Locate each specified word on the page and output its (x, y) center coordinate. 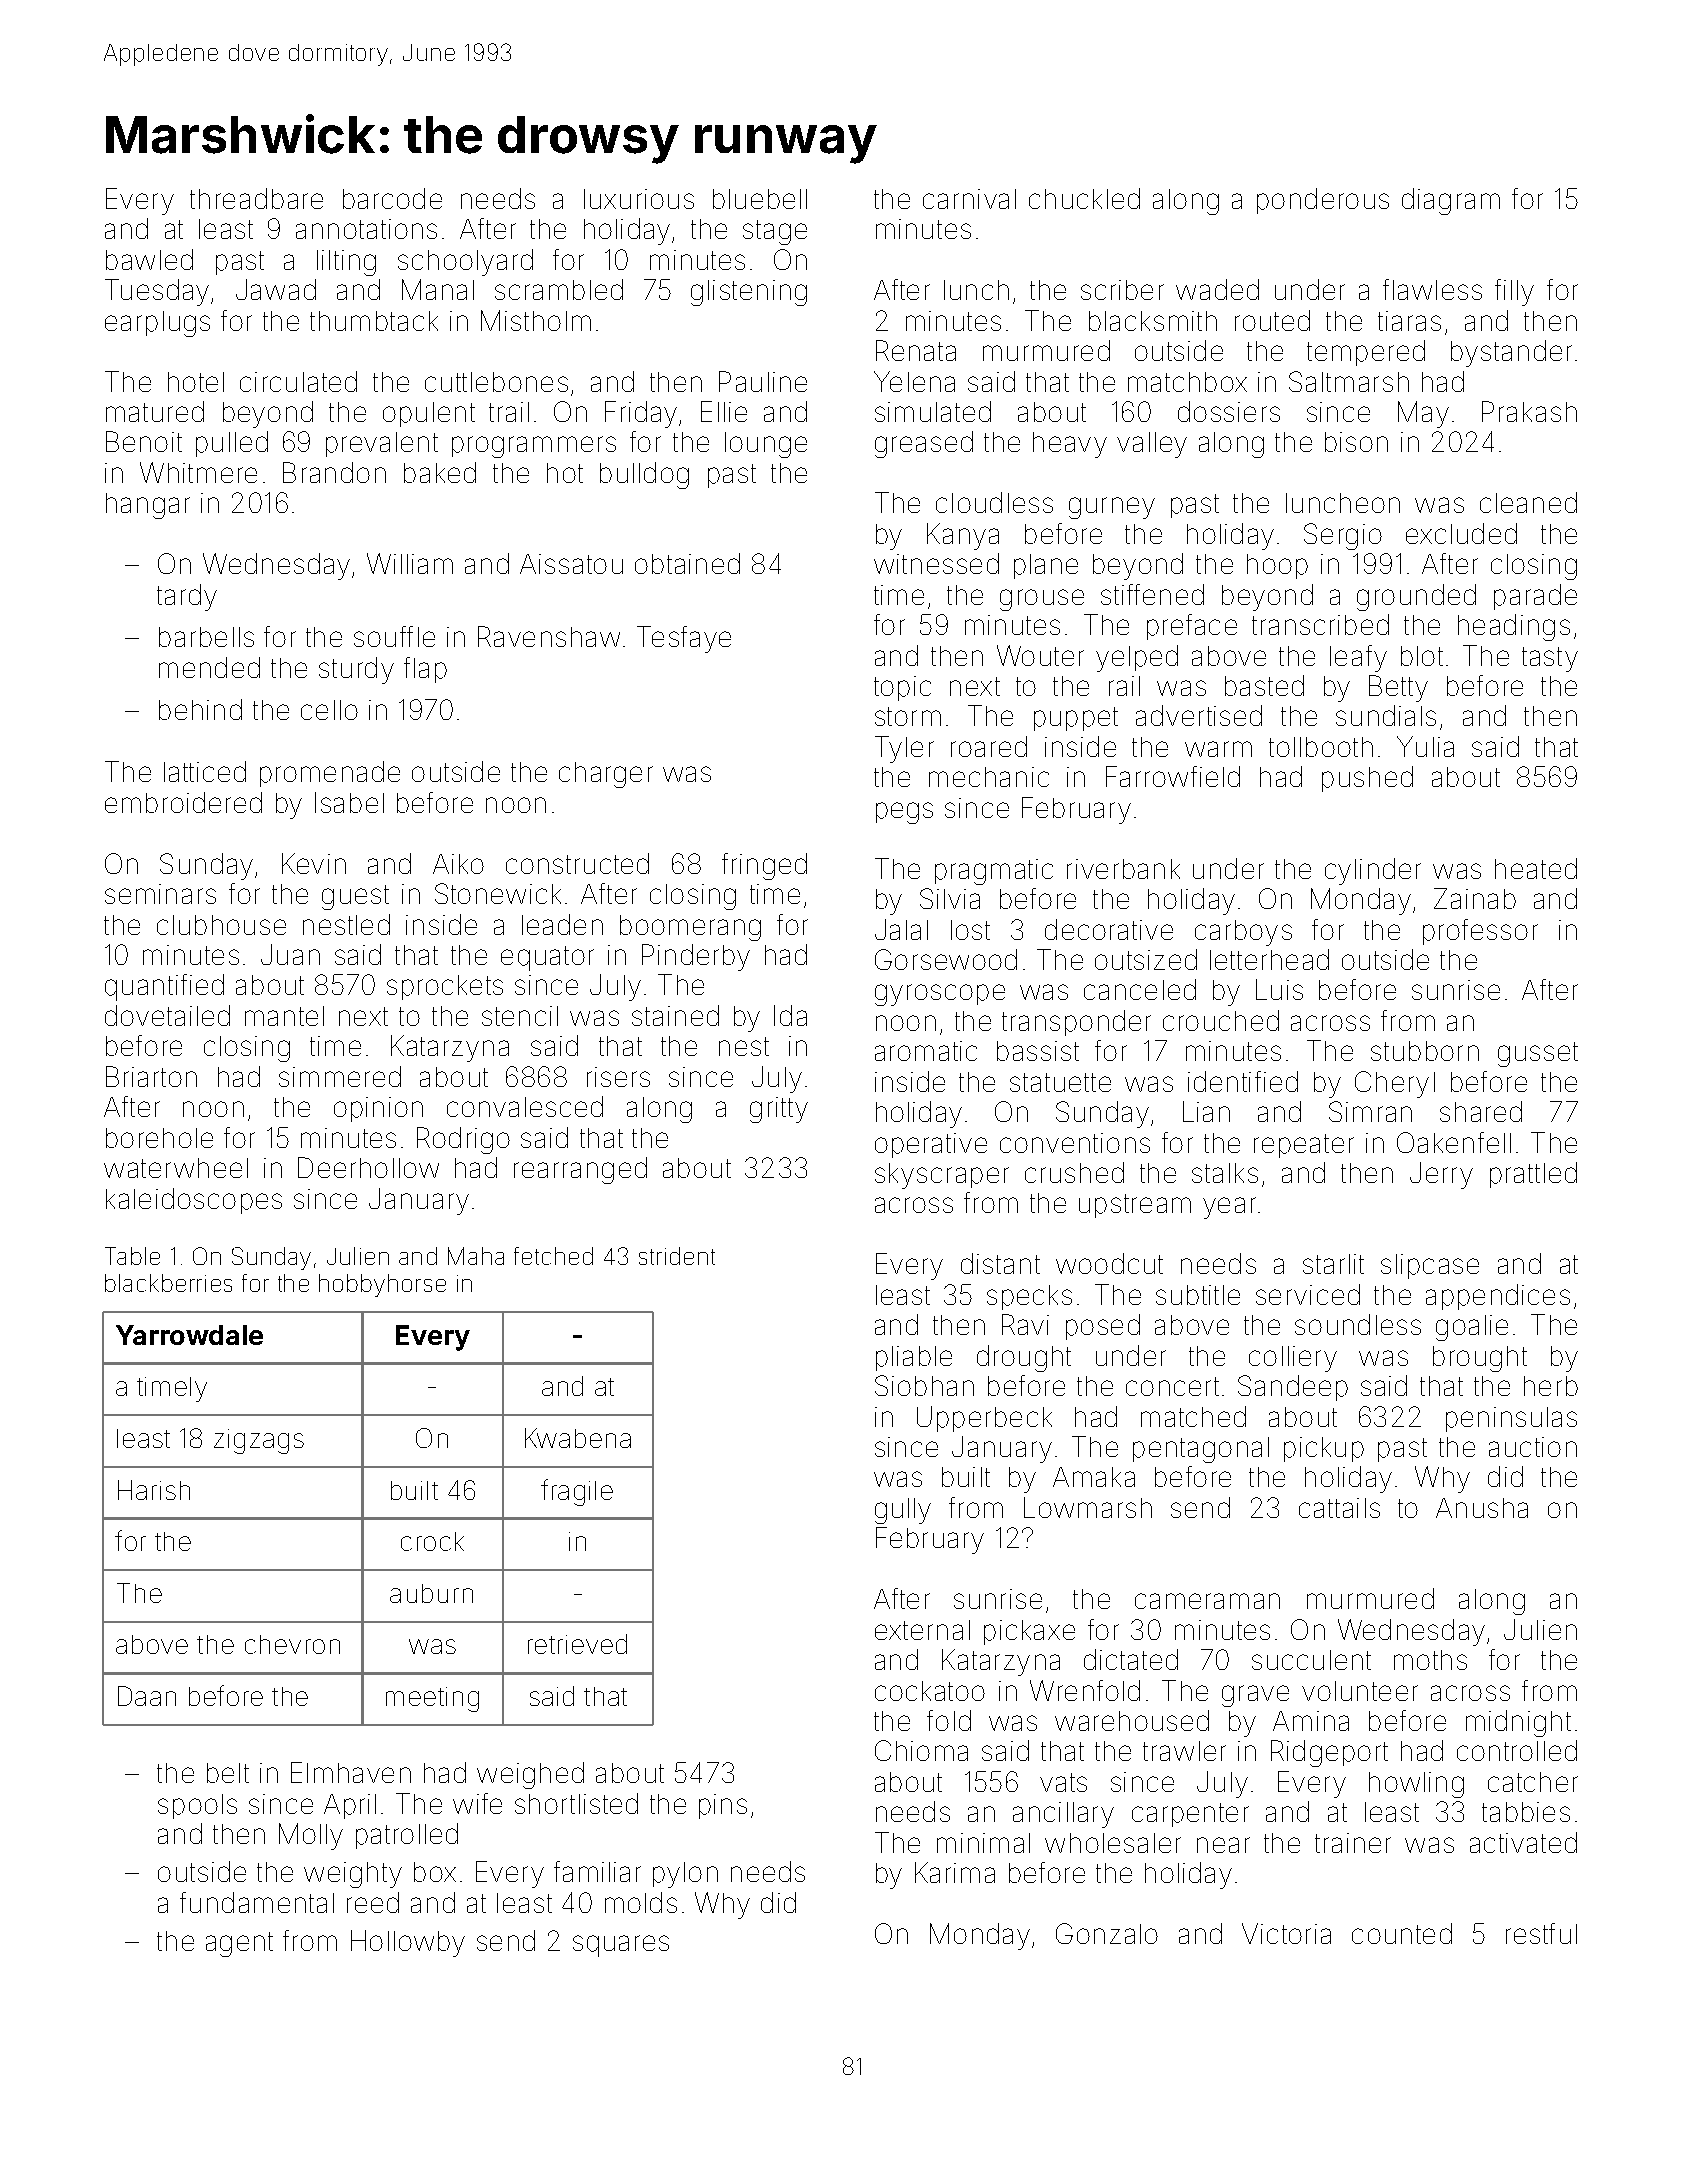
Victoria (1286, 1933)
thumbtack (374, 321)
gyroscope (940, 995)
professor (1480, 932)
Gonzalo (1107, 1933)
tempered (1366, 353)
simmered (340, 1076)
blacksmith (1153, 321)
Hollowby (408, 1943)
